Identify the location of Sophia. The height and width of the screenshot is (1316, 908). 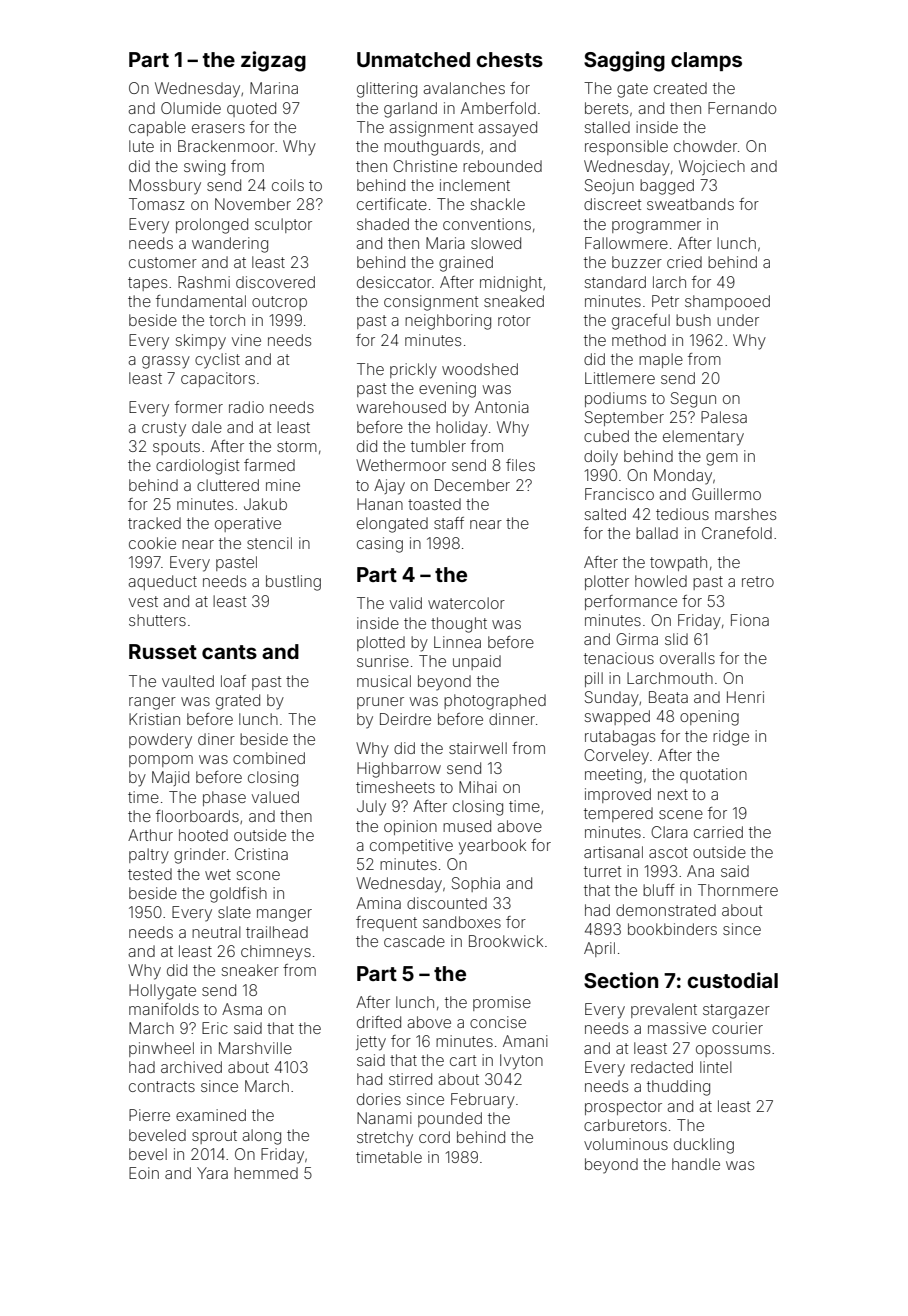
(476, 884).
